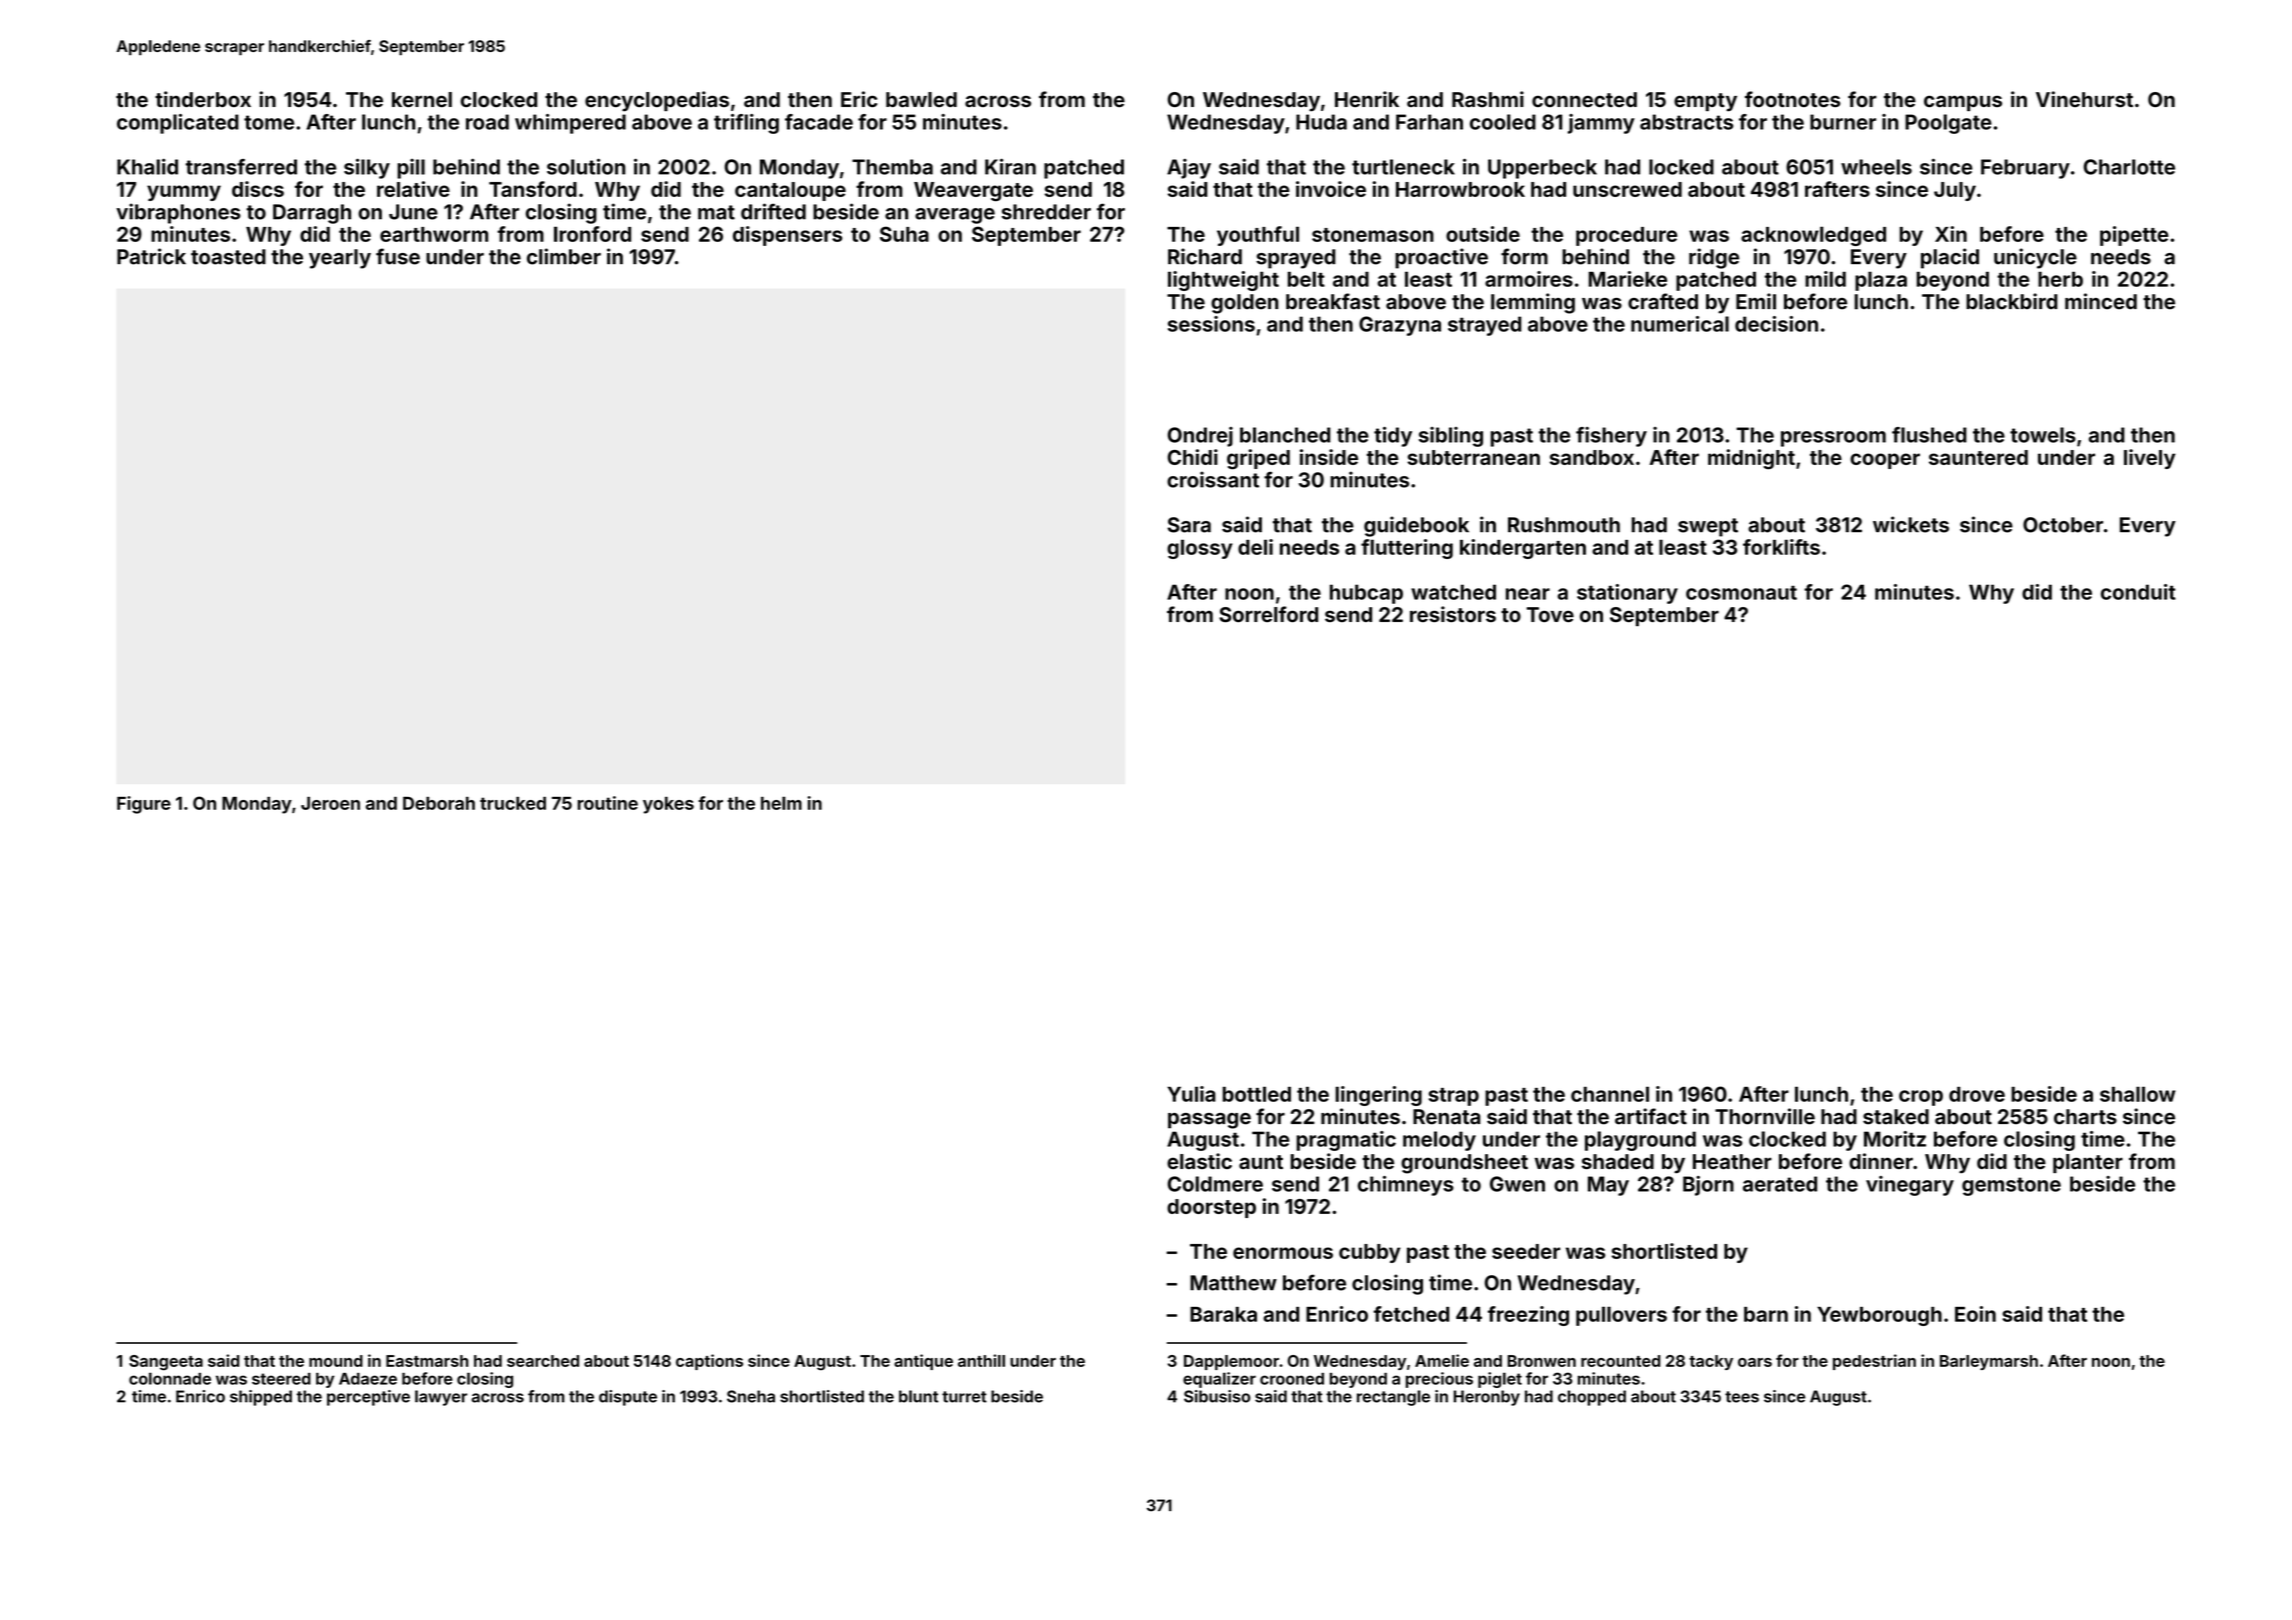 This screenshot has height=1620, width=2292. What do you see at coordinates (151, 256) in the screenshot?
I see `Patrick` at bounding box center [151, 256].
